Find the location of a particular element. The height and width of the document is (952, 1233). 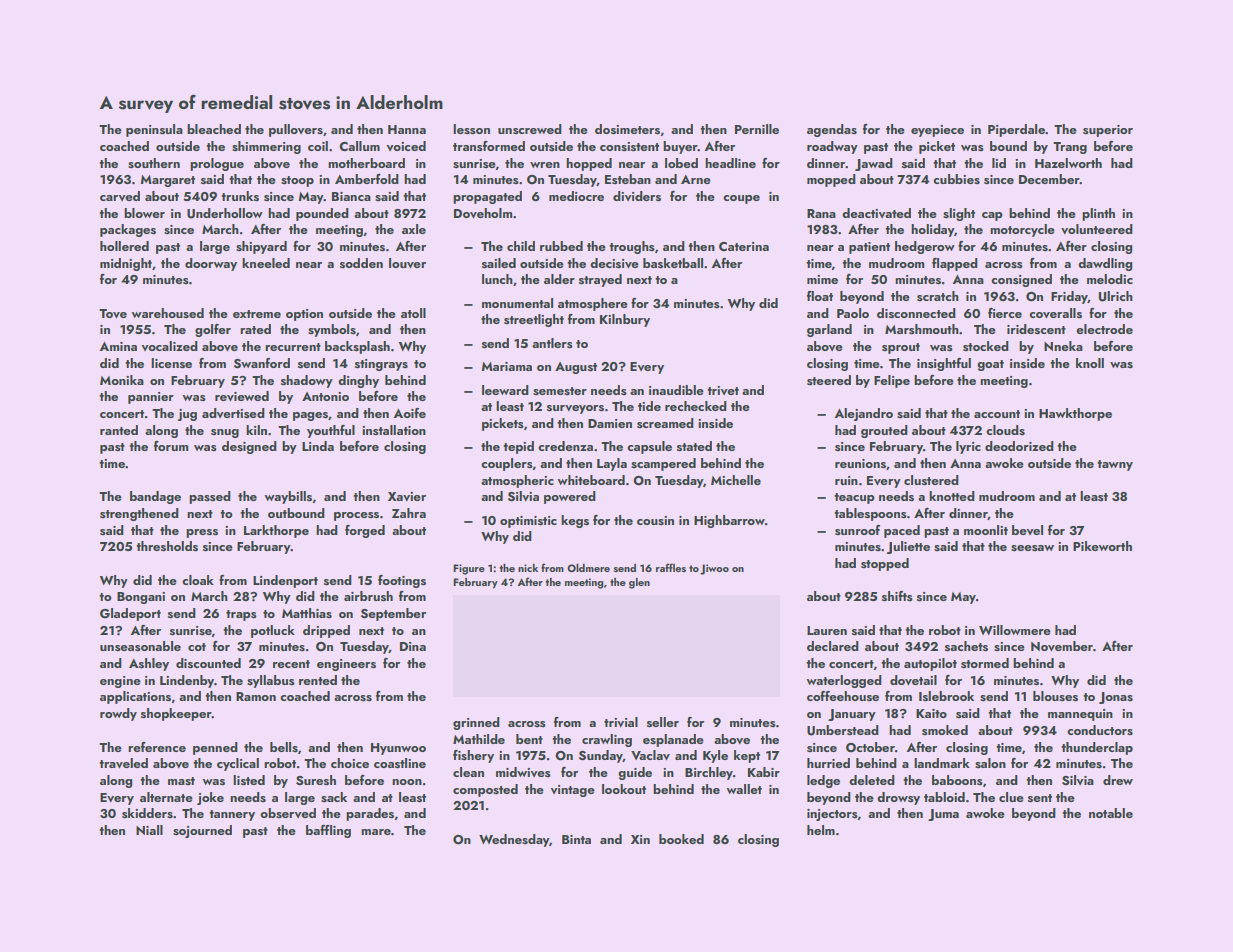

optimistic is located at coordinates (528, 522).
